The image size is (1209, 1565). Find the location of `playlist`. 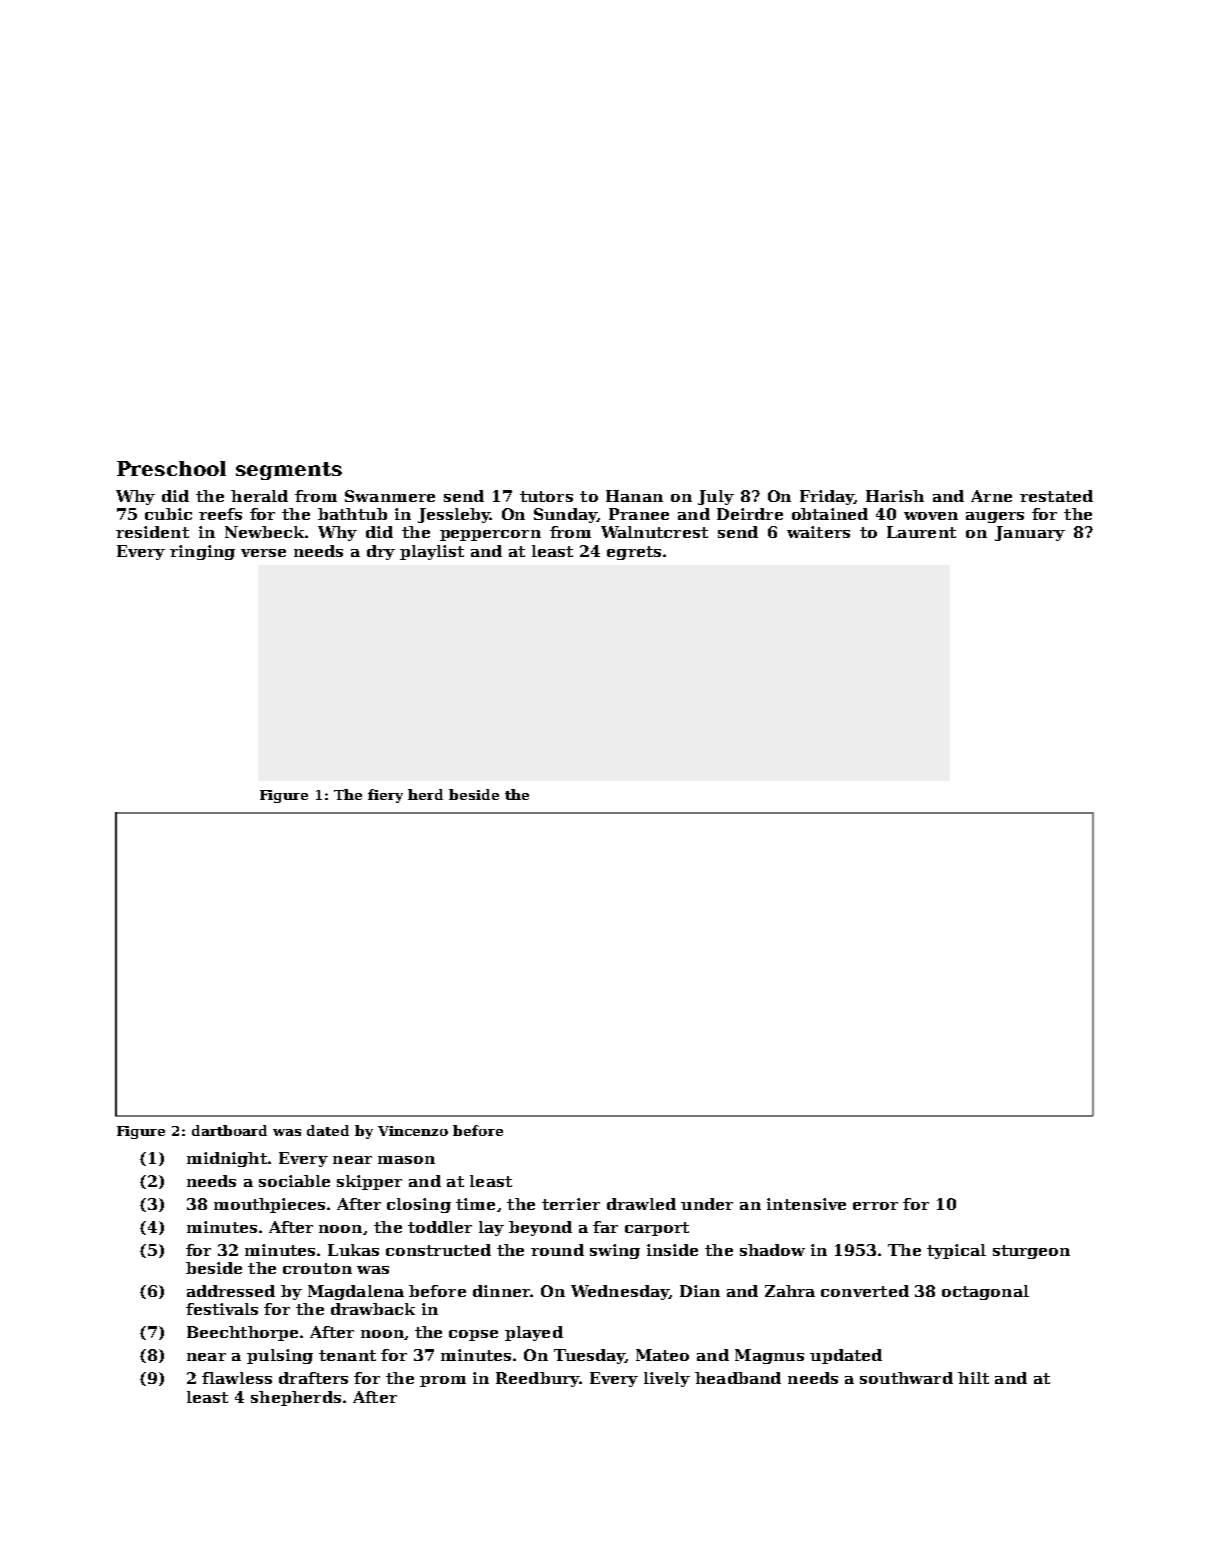

playlist is located at coordinates (432, 552).
